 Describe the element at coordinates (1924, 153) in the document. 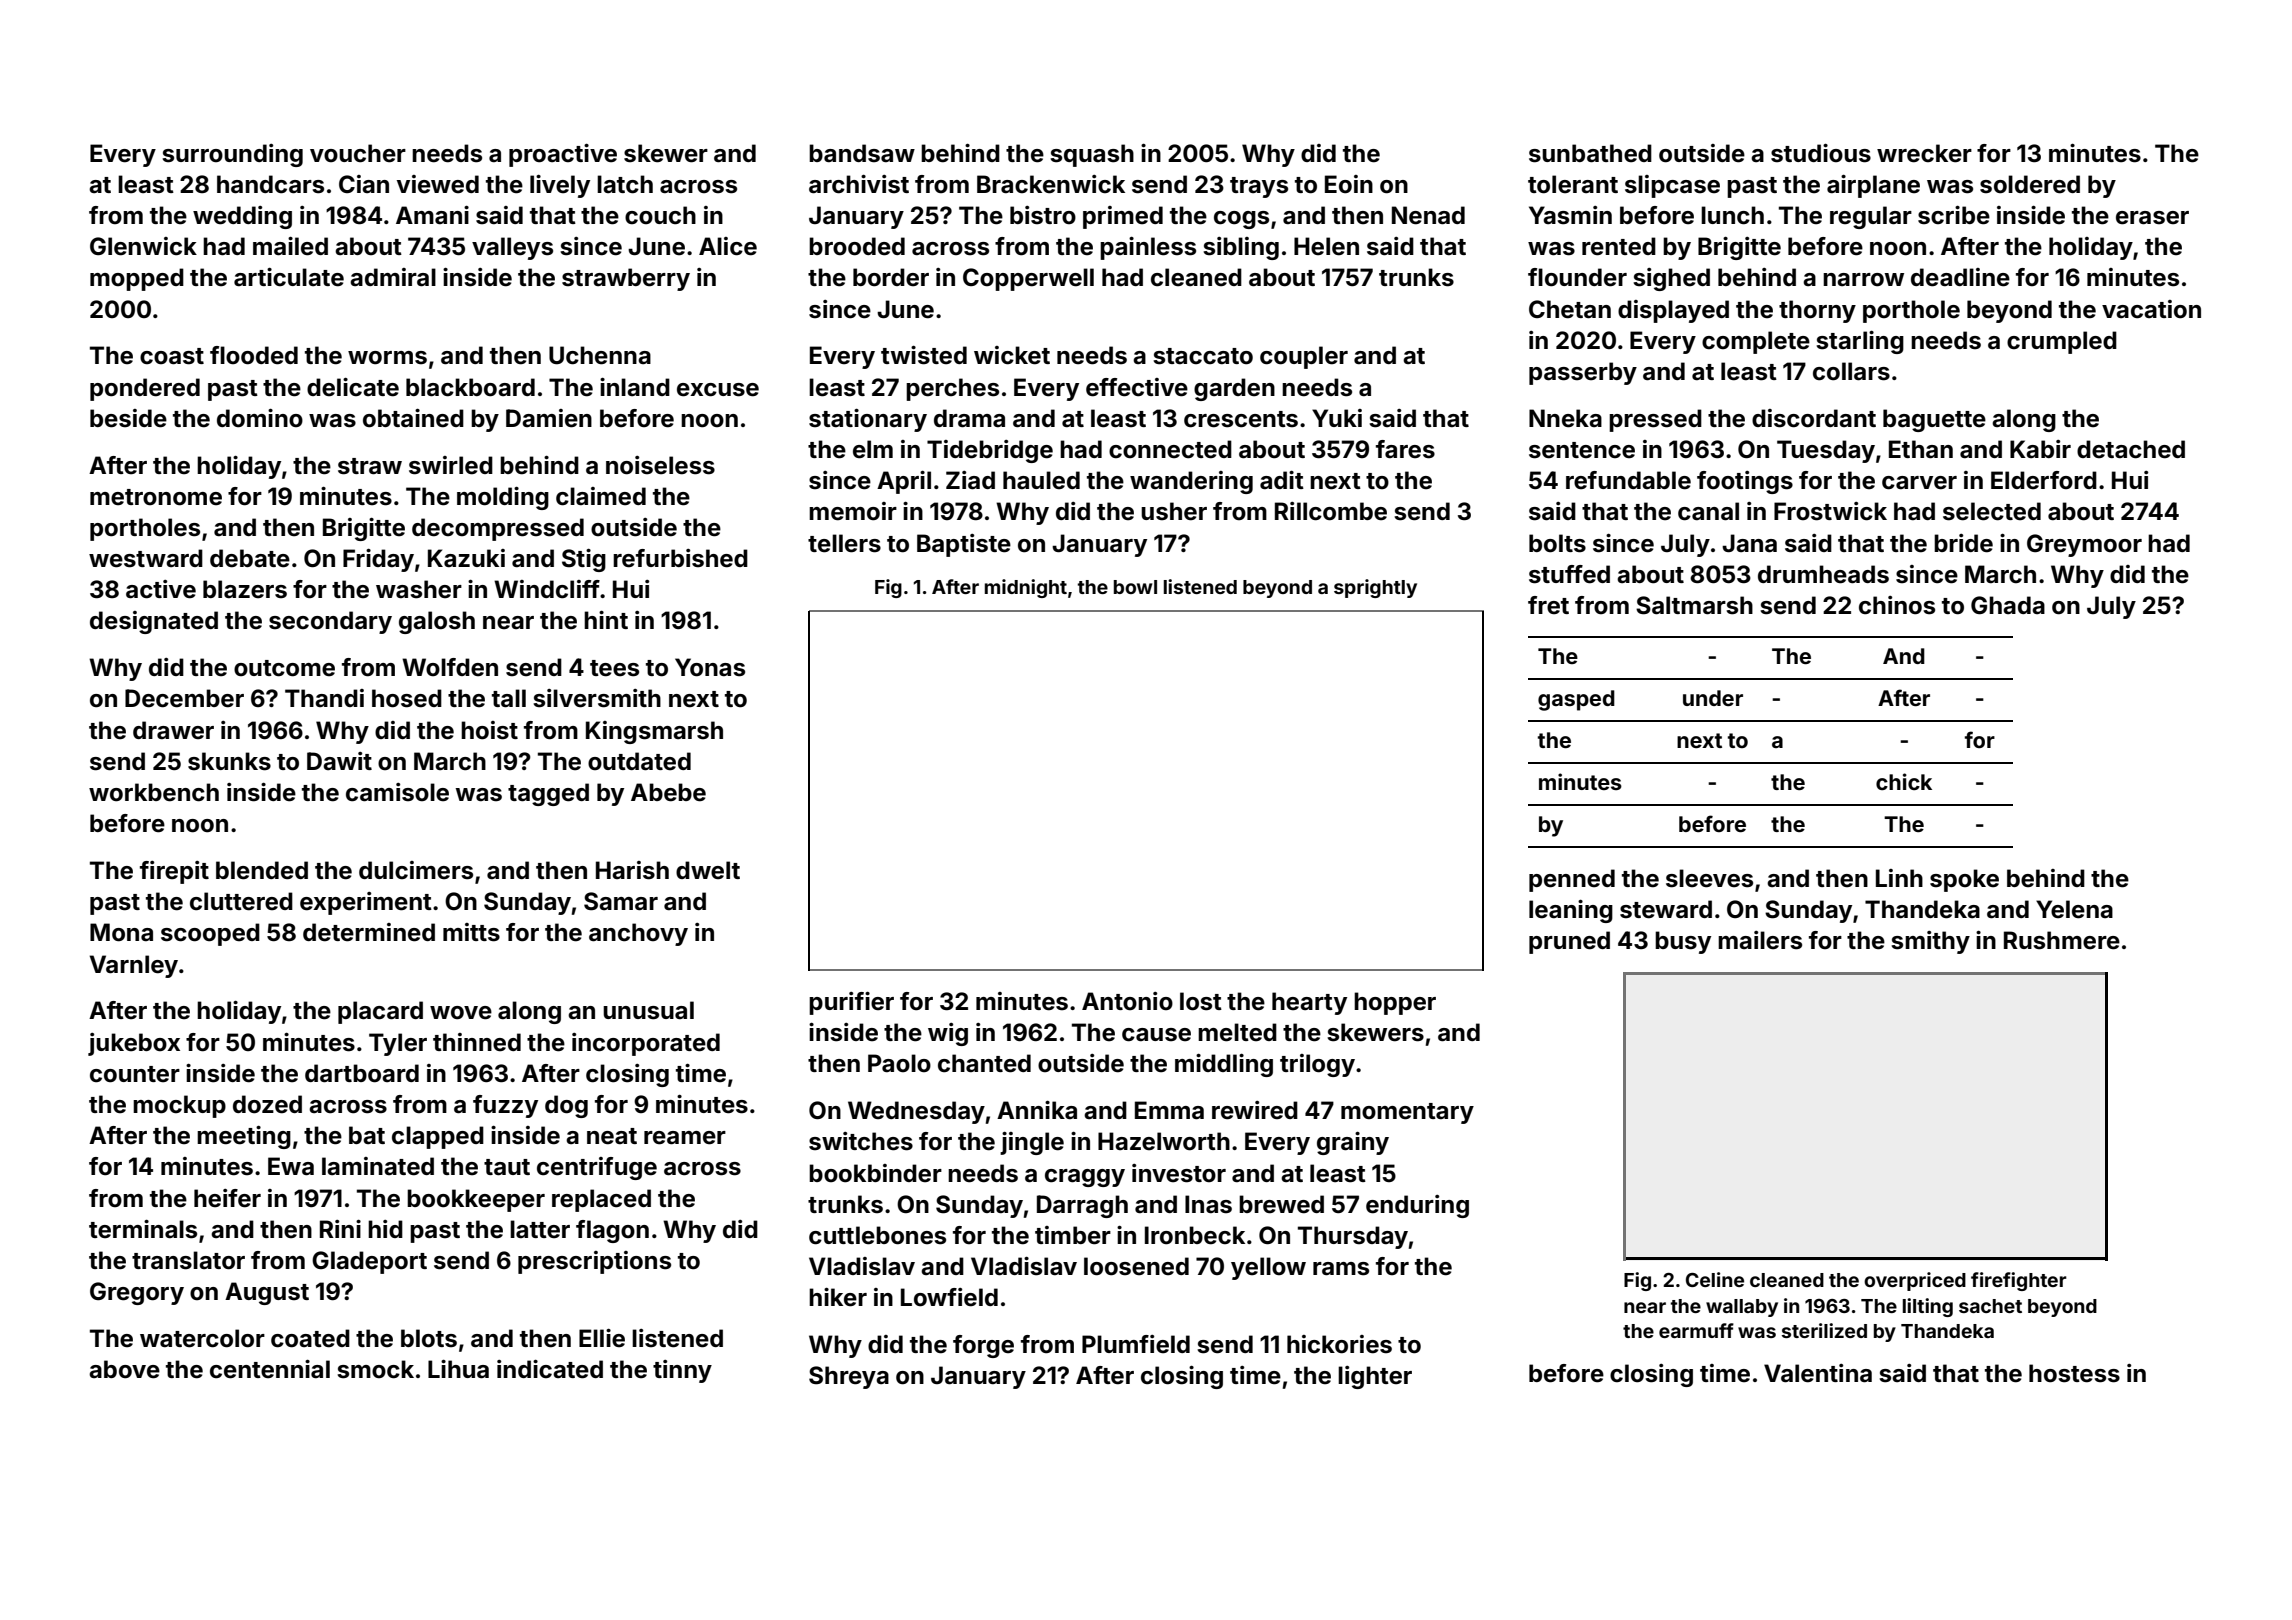

I see `wrecker` at that location.
